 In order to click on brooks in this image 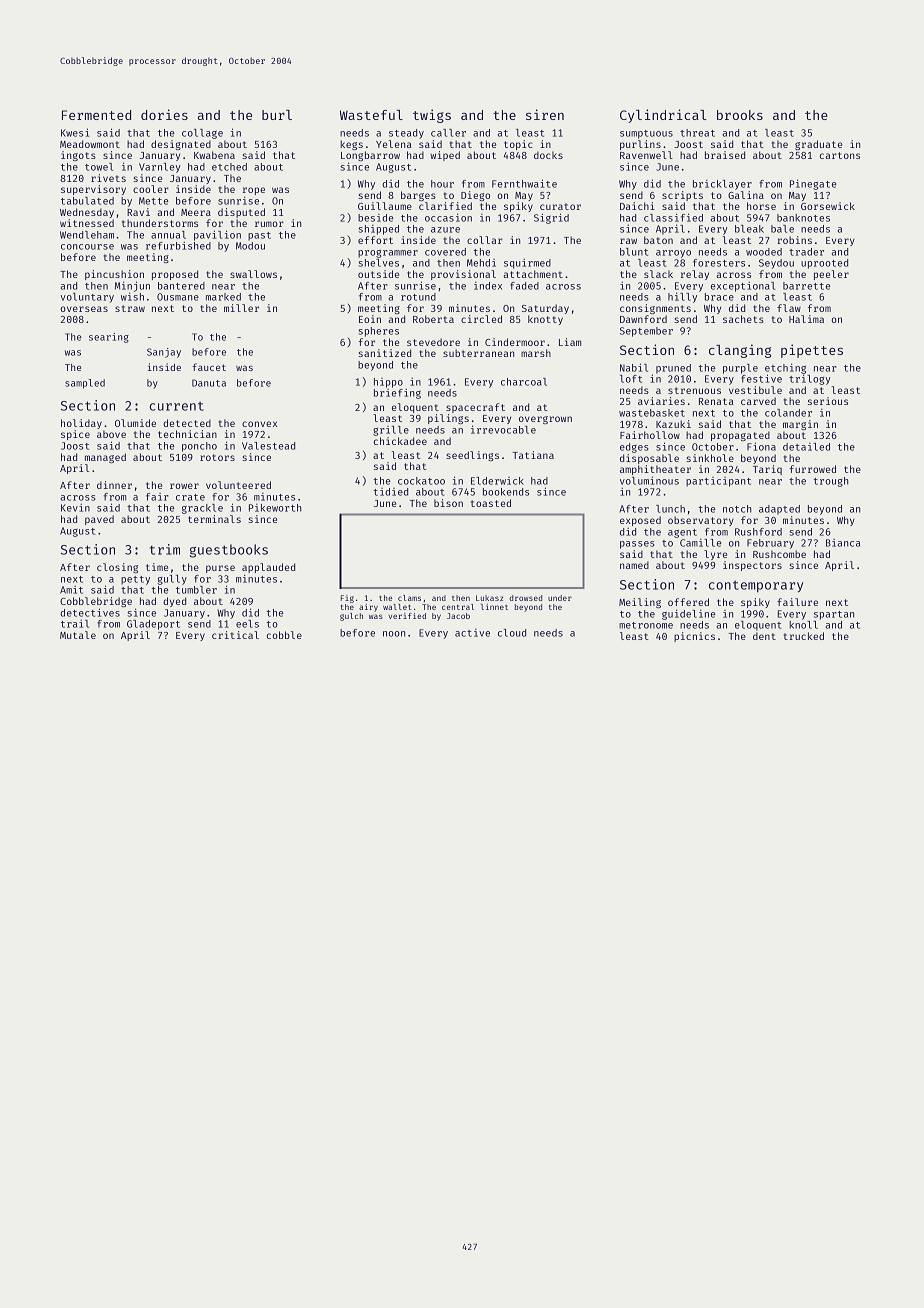, I will do `click(740, 115)`.
